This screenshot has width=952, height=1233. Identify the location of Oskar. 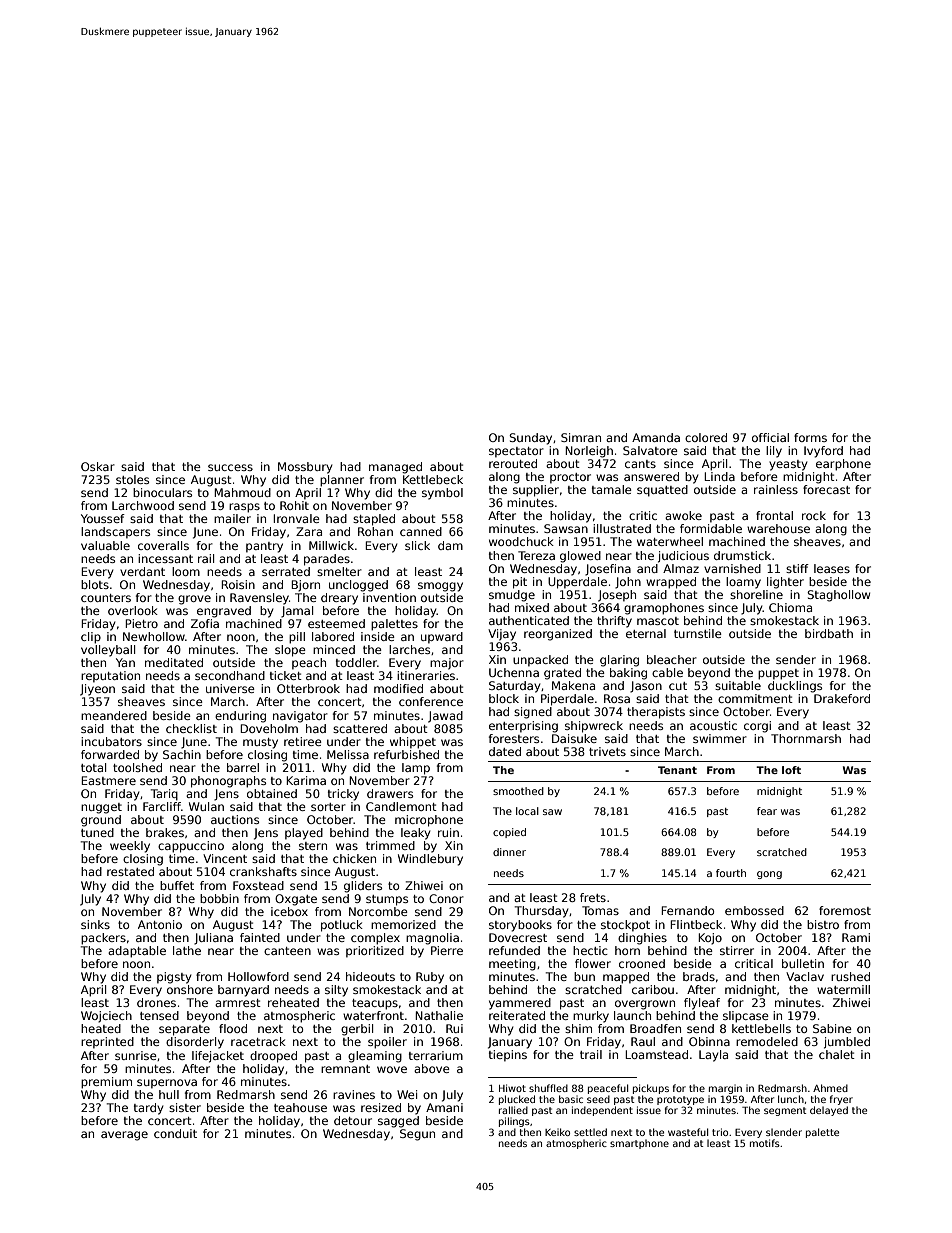
(98, 466).
